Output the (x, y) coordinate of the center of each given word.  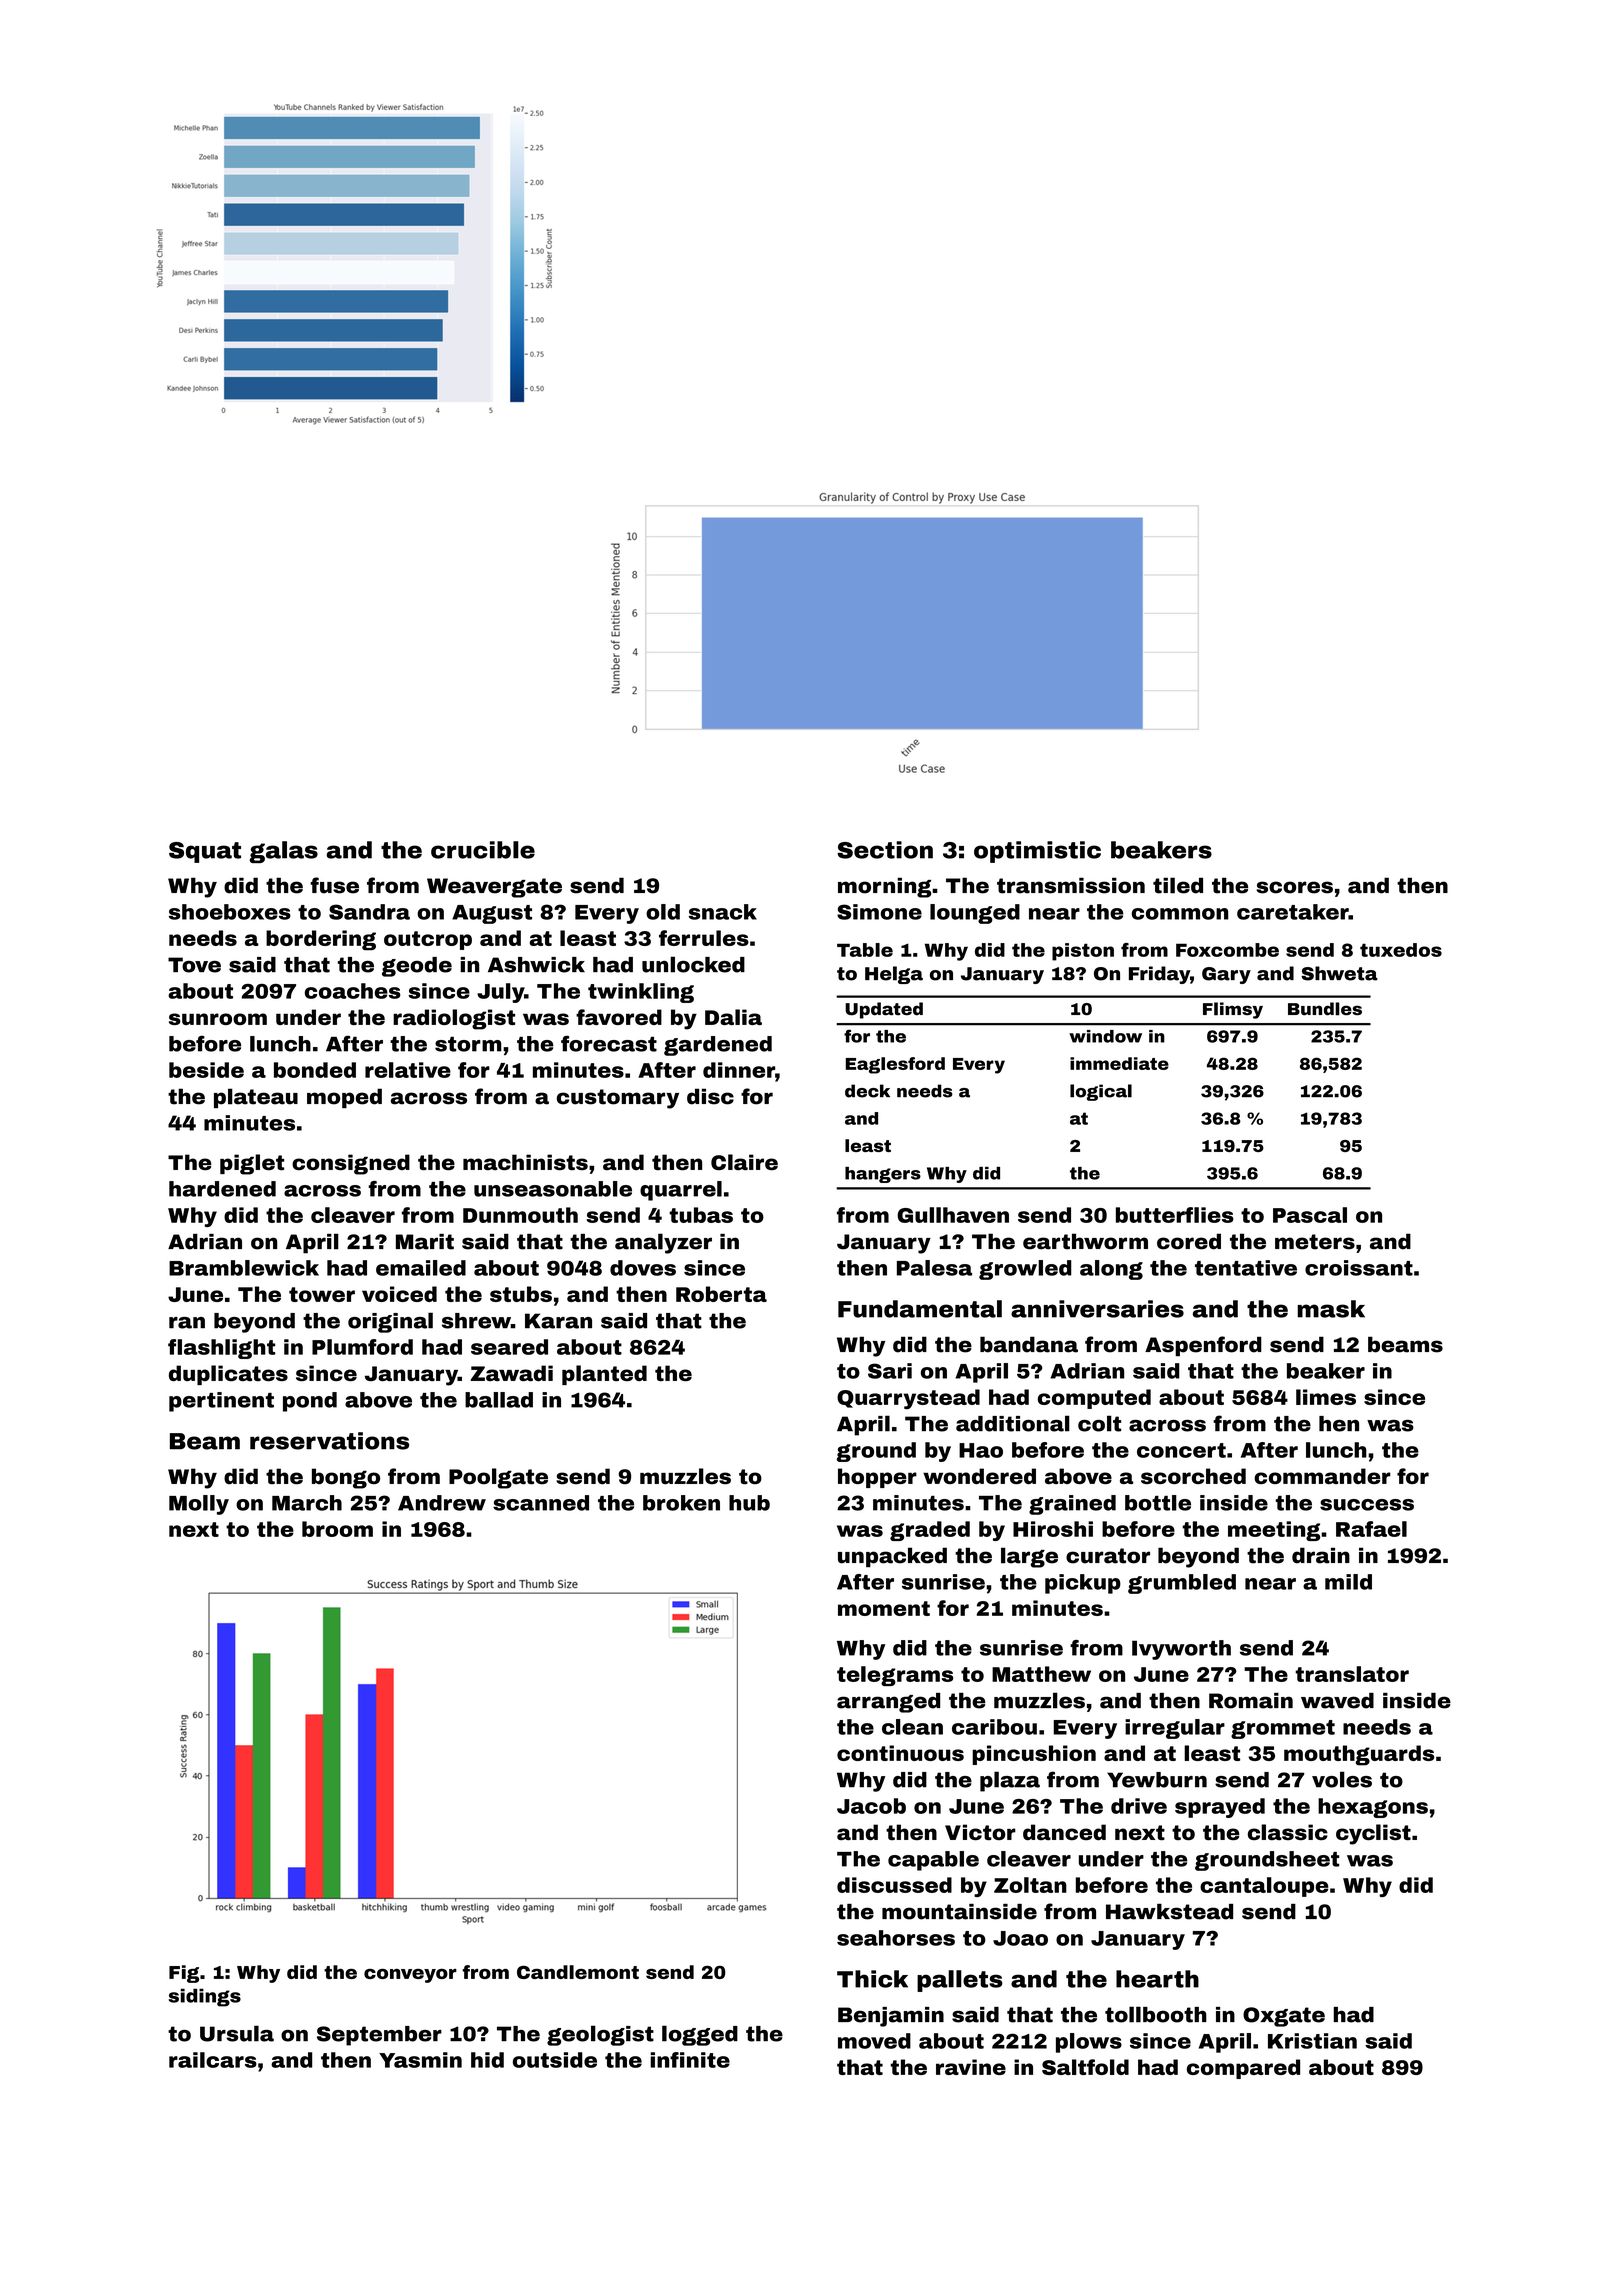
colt (1099, 1423)
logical (1101, 1092)
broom (337, 1529)
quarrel (681, 1191)
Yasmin (420, 2060)
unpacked (892, 1557)
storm (468, 1044)
